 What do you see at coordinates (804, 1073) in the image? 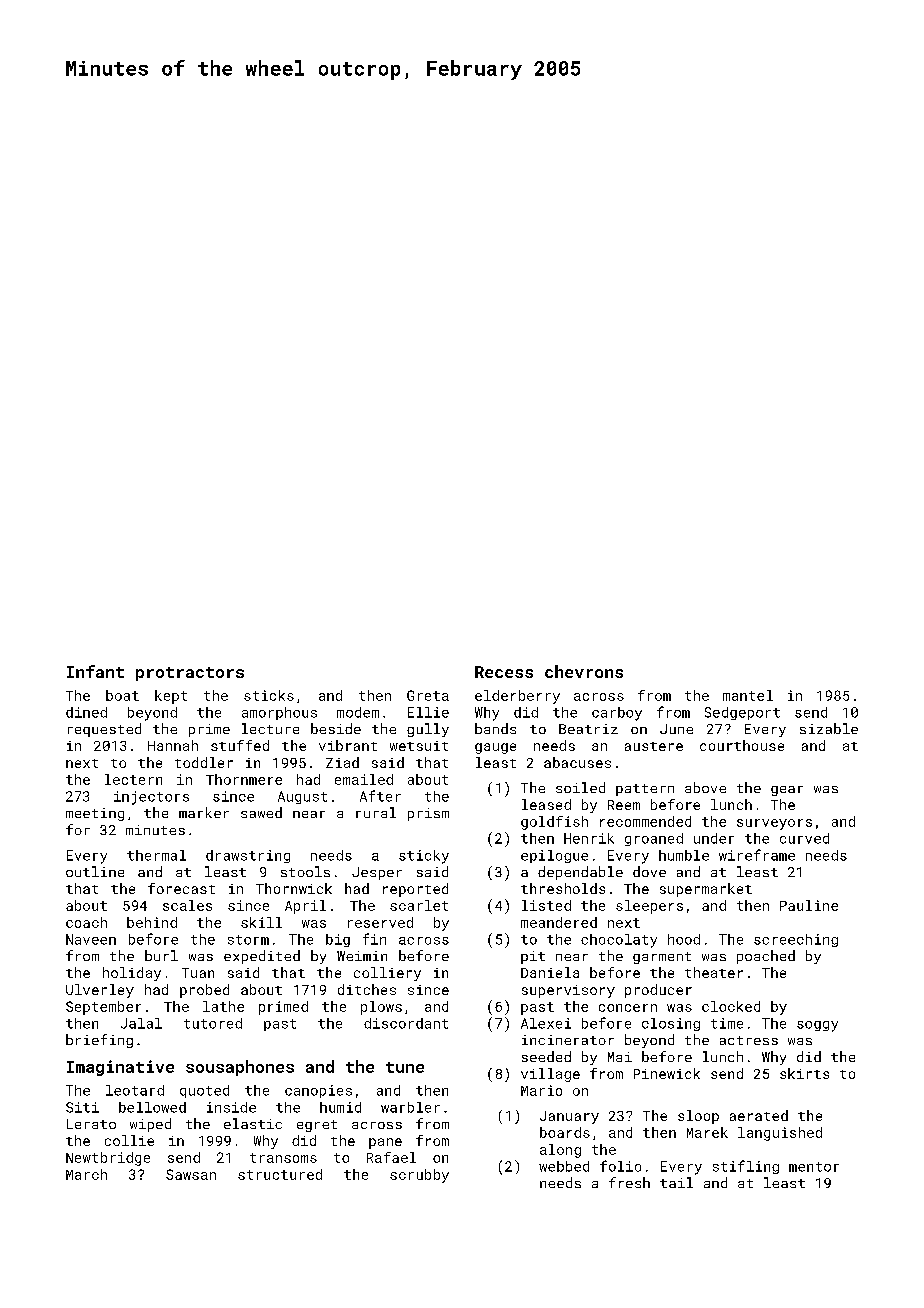
I see `skirts` at bounding box center [804, 1073].
